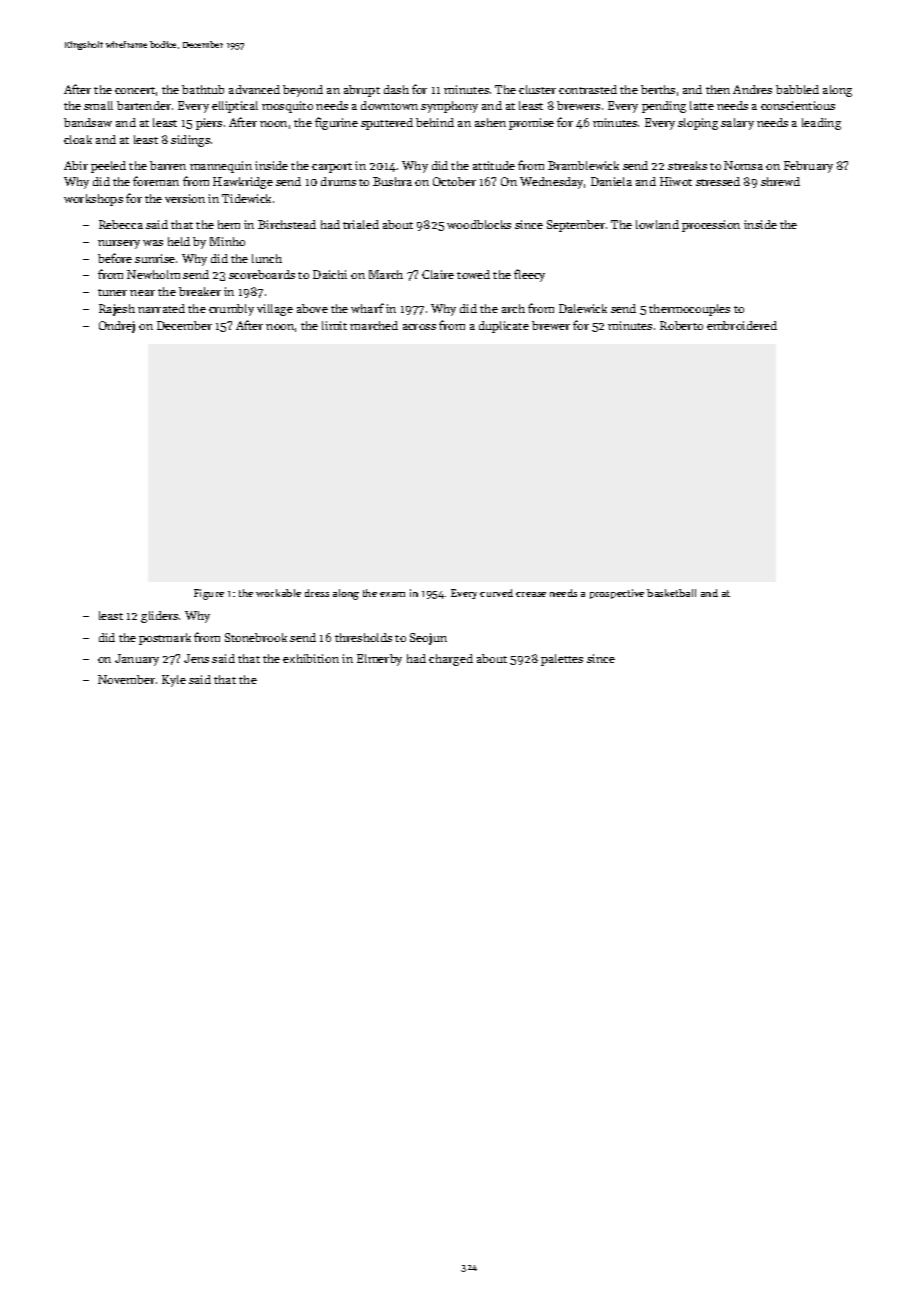 This document has width=924, height=1308. I want to click on curved, so click(496, 593).
